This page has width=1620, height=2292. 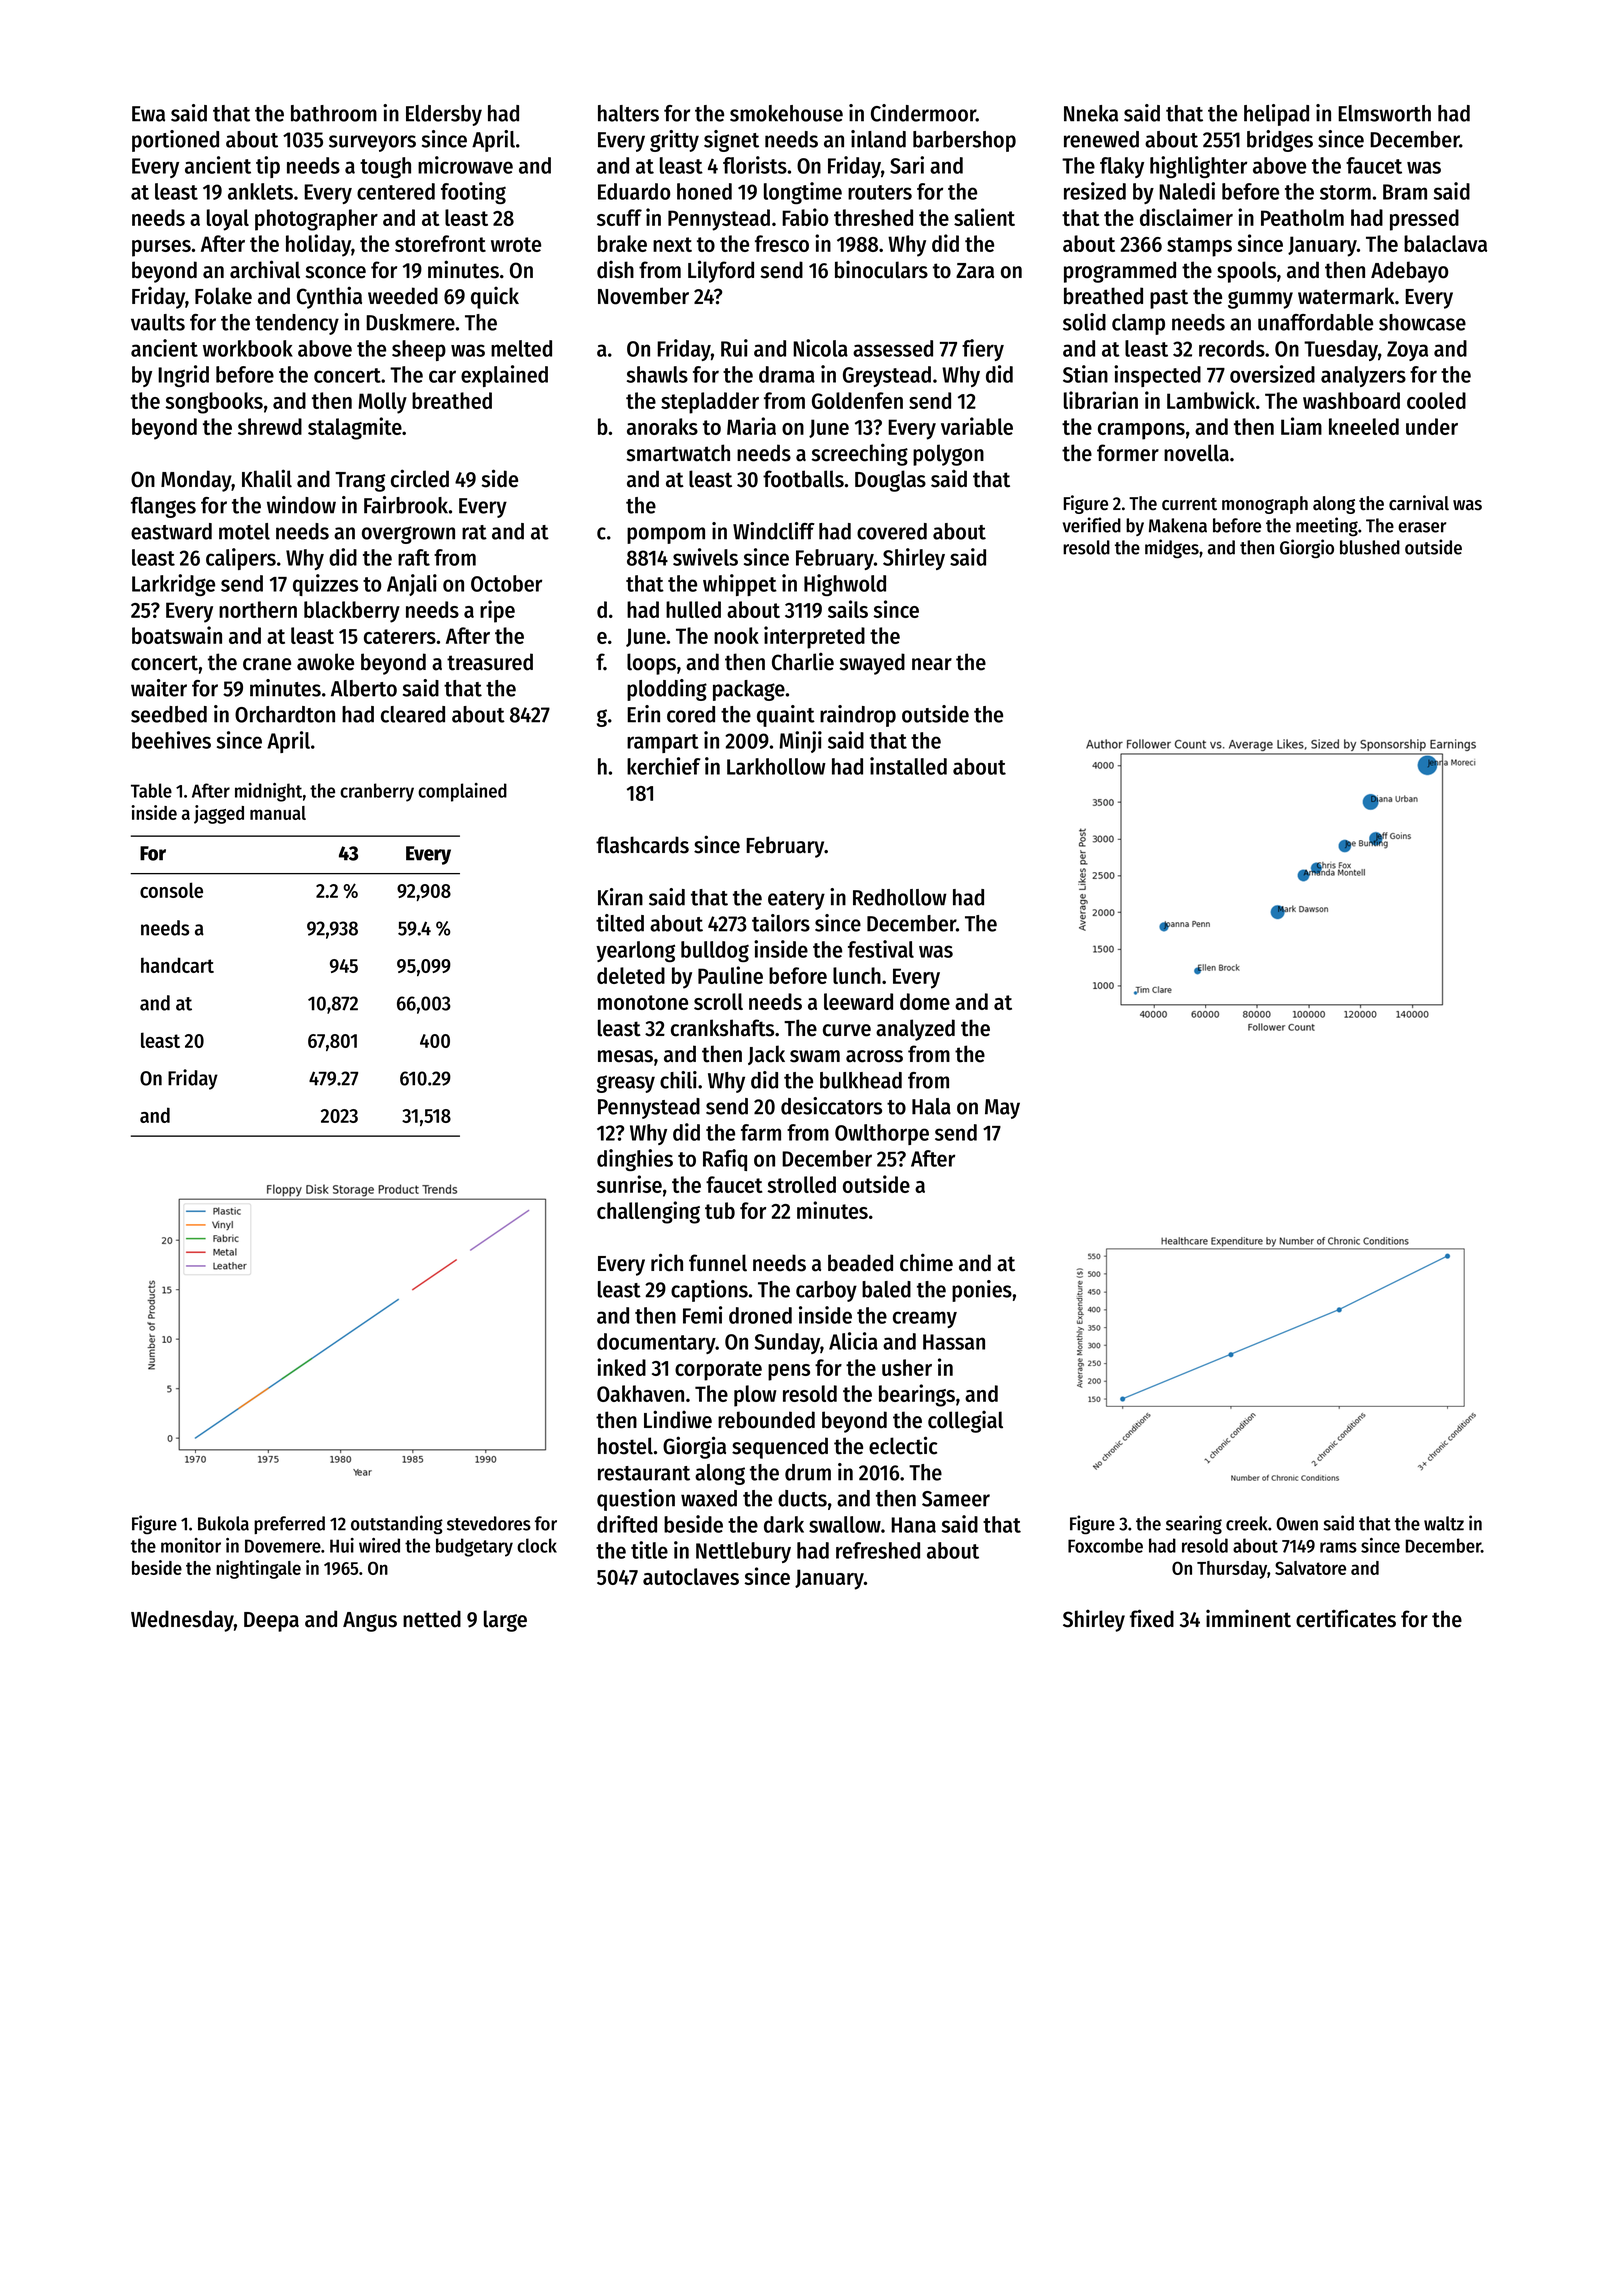 I want to click on smokehouse, so click(x=786, y=113).
